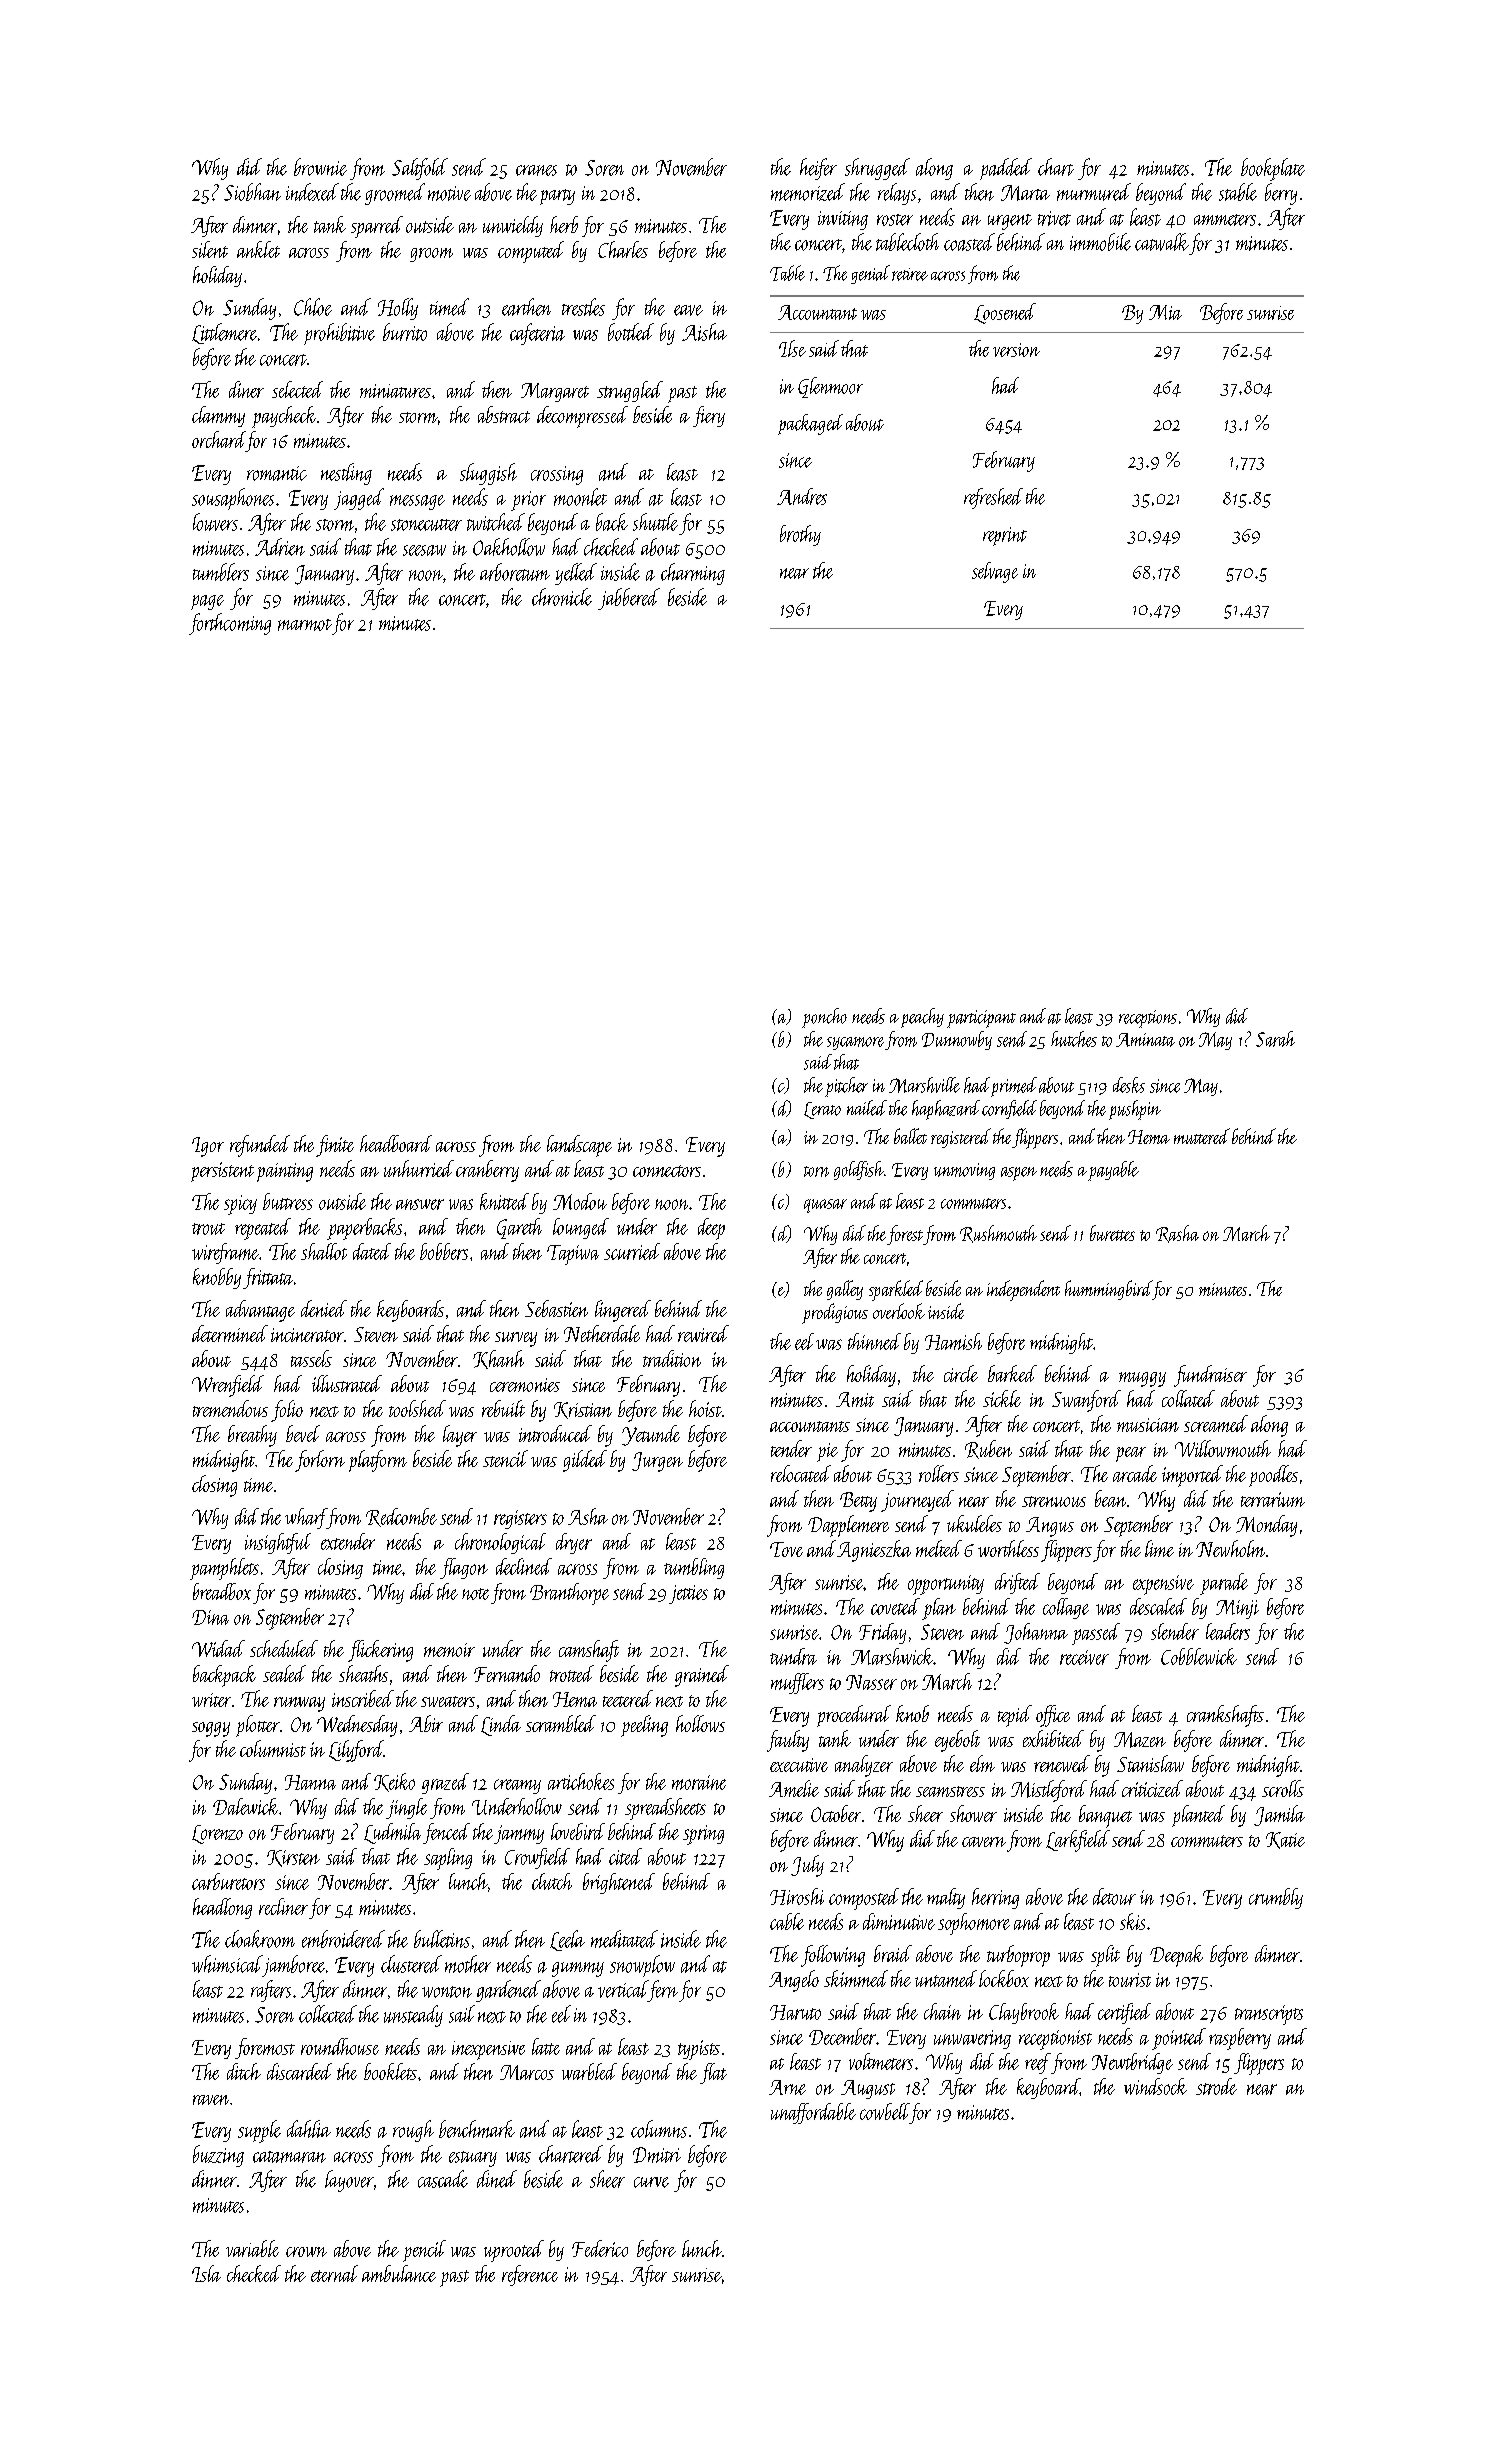 Image resolution: width=1496 pixels, height=2464 pixels. Describe the element at coordinates (855, 1399) in the screenshot. I see `Amit` at that location.
